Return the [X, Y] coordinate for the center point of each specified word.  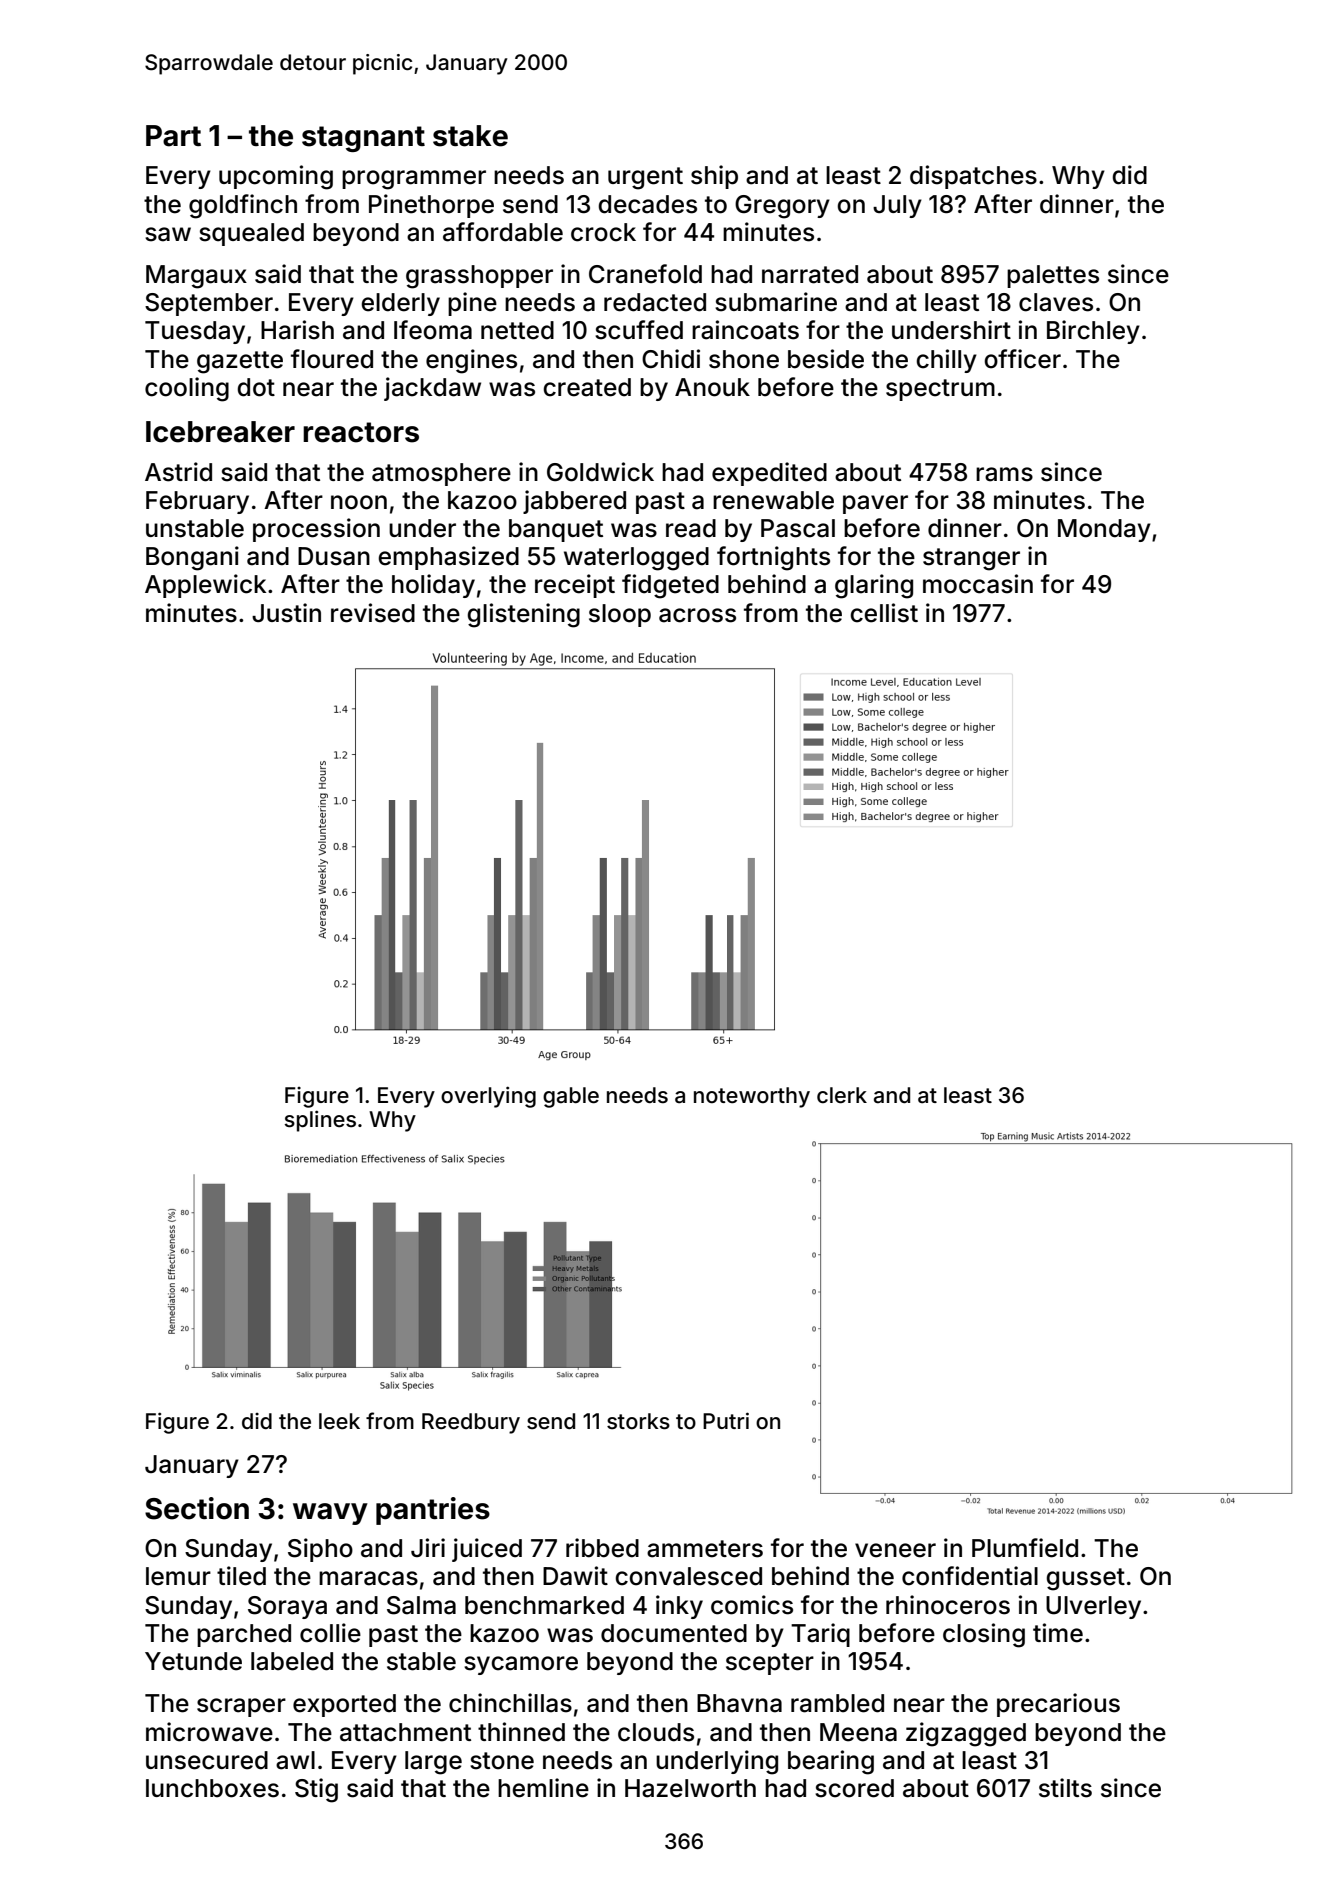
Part [173, 136]
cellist [884, 613]
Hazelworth [690, 1788]
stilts [1065, 1788]
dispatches [973, 177]
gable [571, 1097]
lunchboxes [212, 1788]
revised [373, 613]
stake [470, 136]
